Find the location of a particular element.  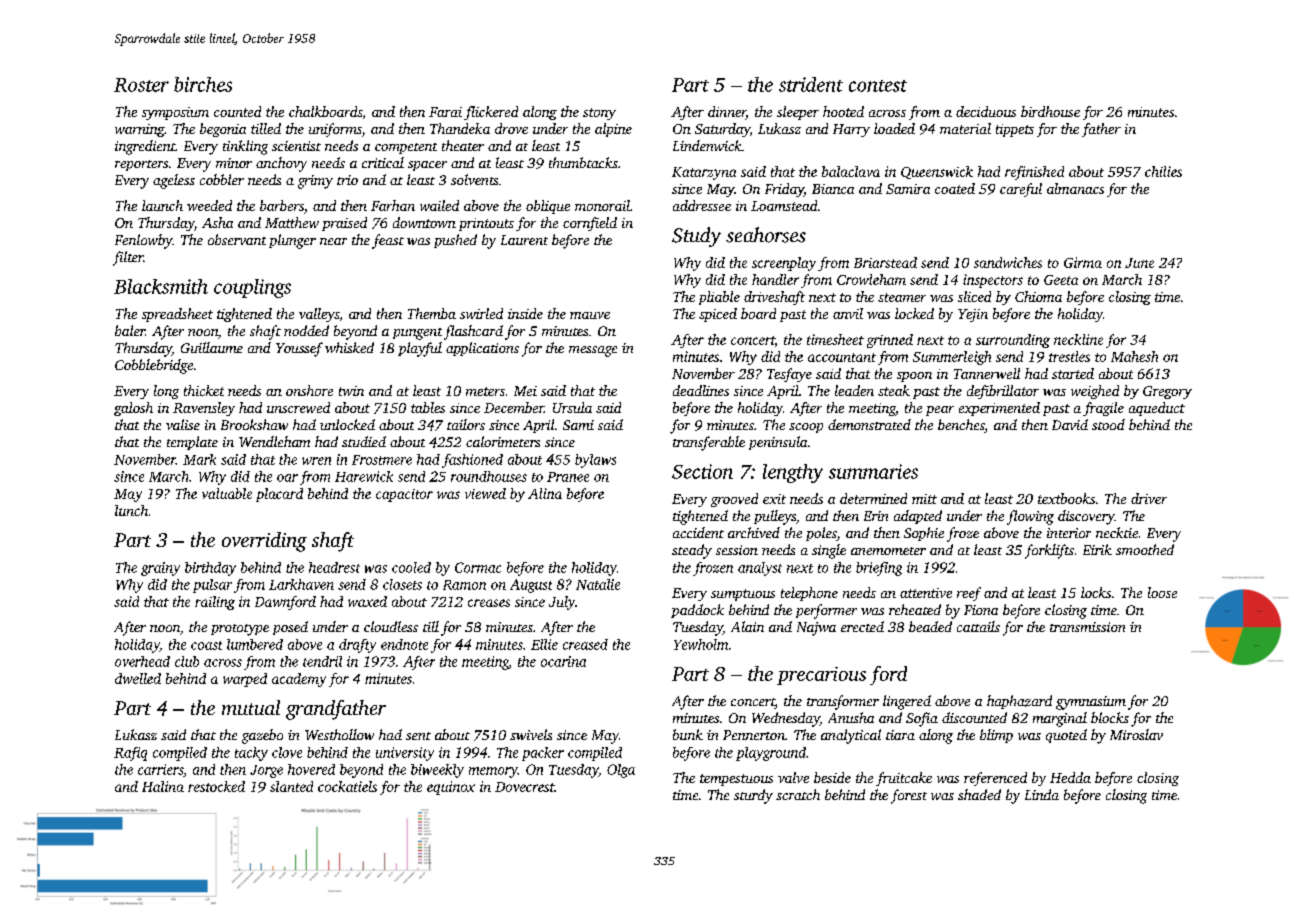

gazebo is located at coordinates (262, 736).
